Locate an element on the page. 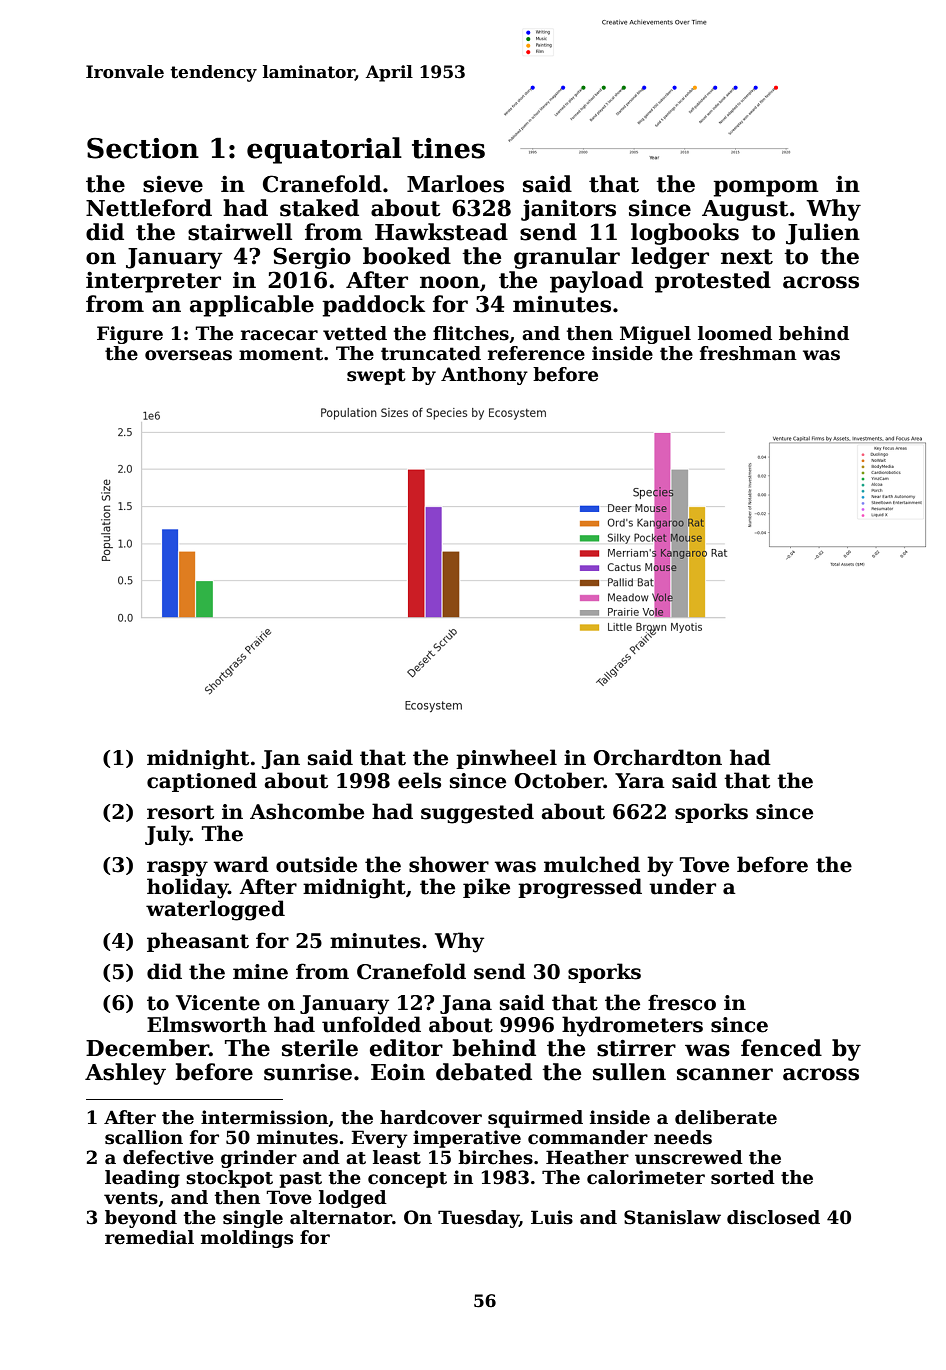  under is located at coordinates (682, 886).
